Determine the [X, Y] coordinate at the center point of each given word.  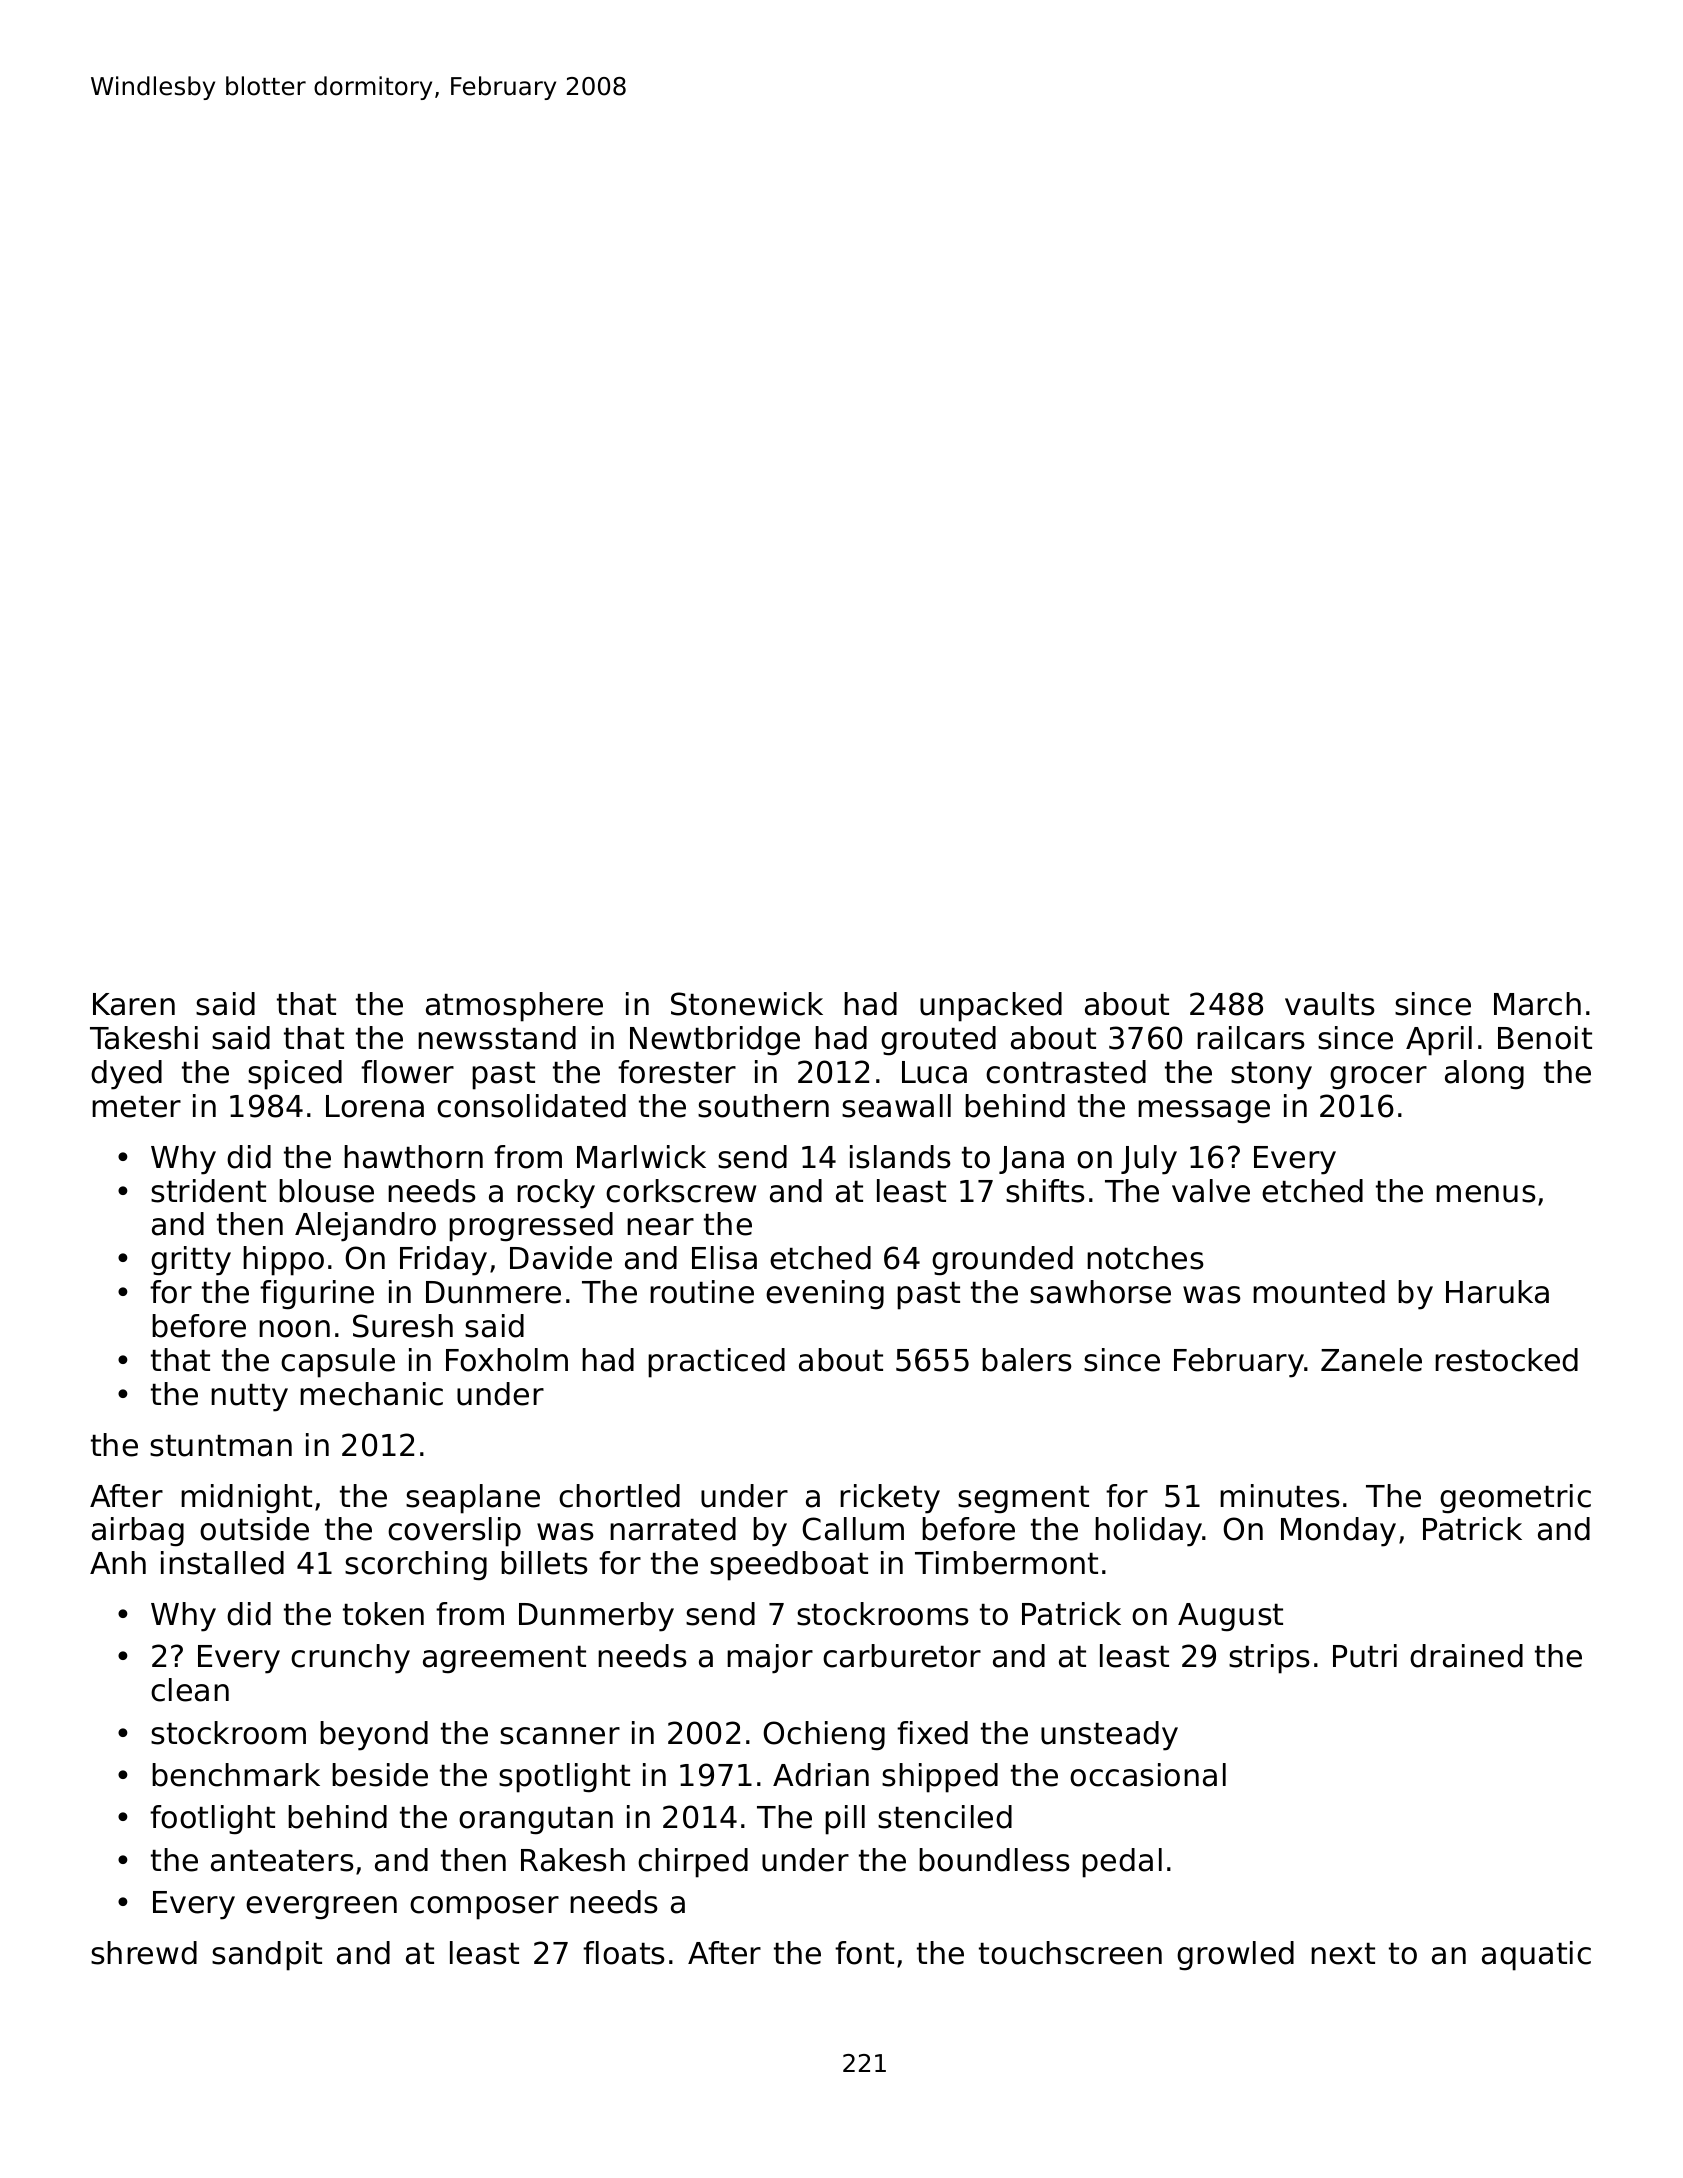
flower [407, 1072]
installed [222, 1563]
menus [1486, 1194]
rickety [890, 1499]
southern [763, 1106]
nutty [249, 1398]
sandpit [267, 1956]
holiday [1149, 1532]
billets [544, 1563]
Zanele [1371, 1360]
